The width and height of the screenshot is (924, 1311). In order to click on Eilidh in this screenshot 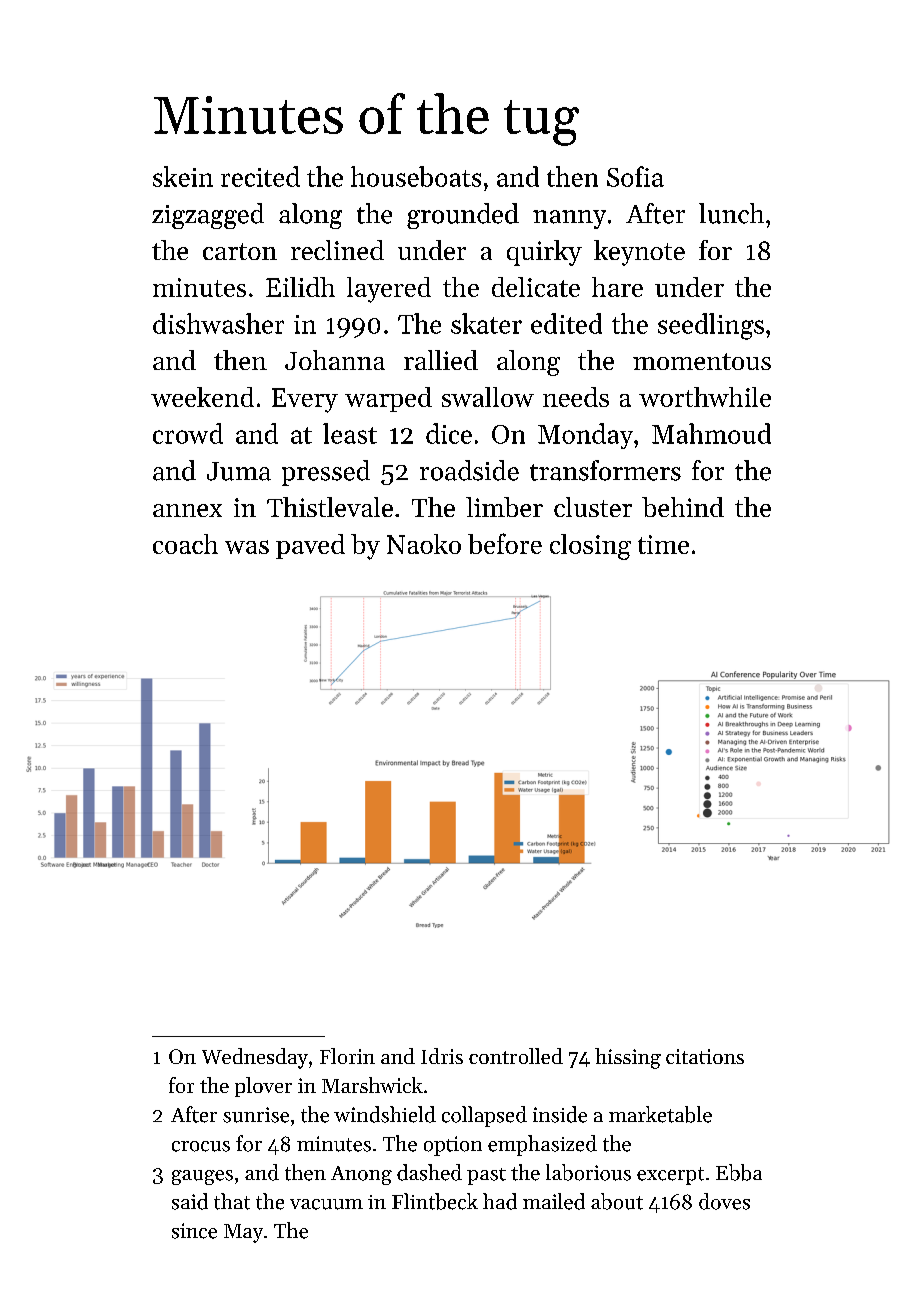, I will do `click(300, 287)`.
